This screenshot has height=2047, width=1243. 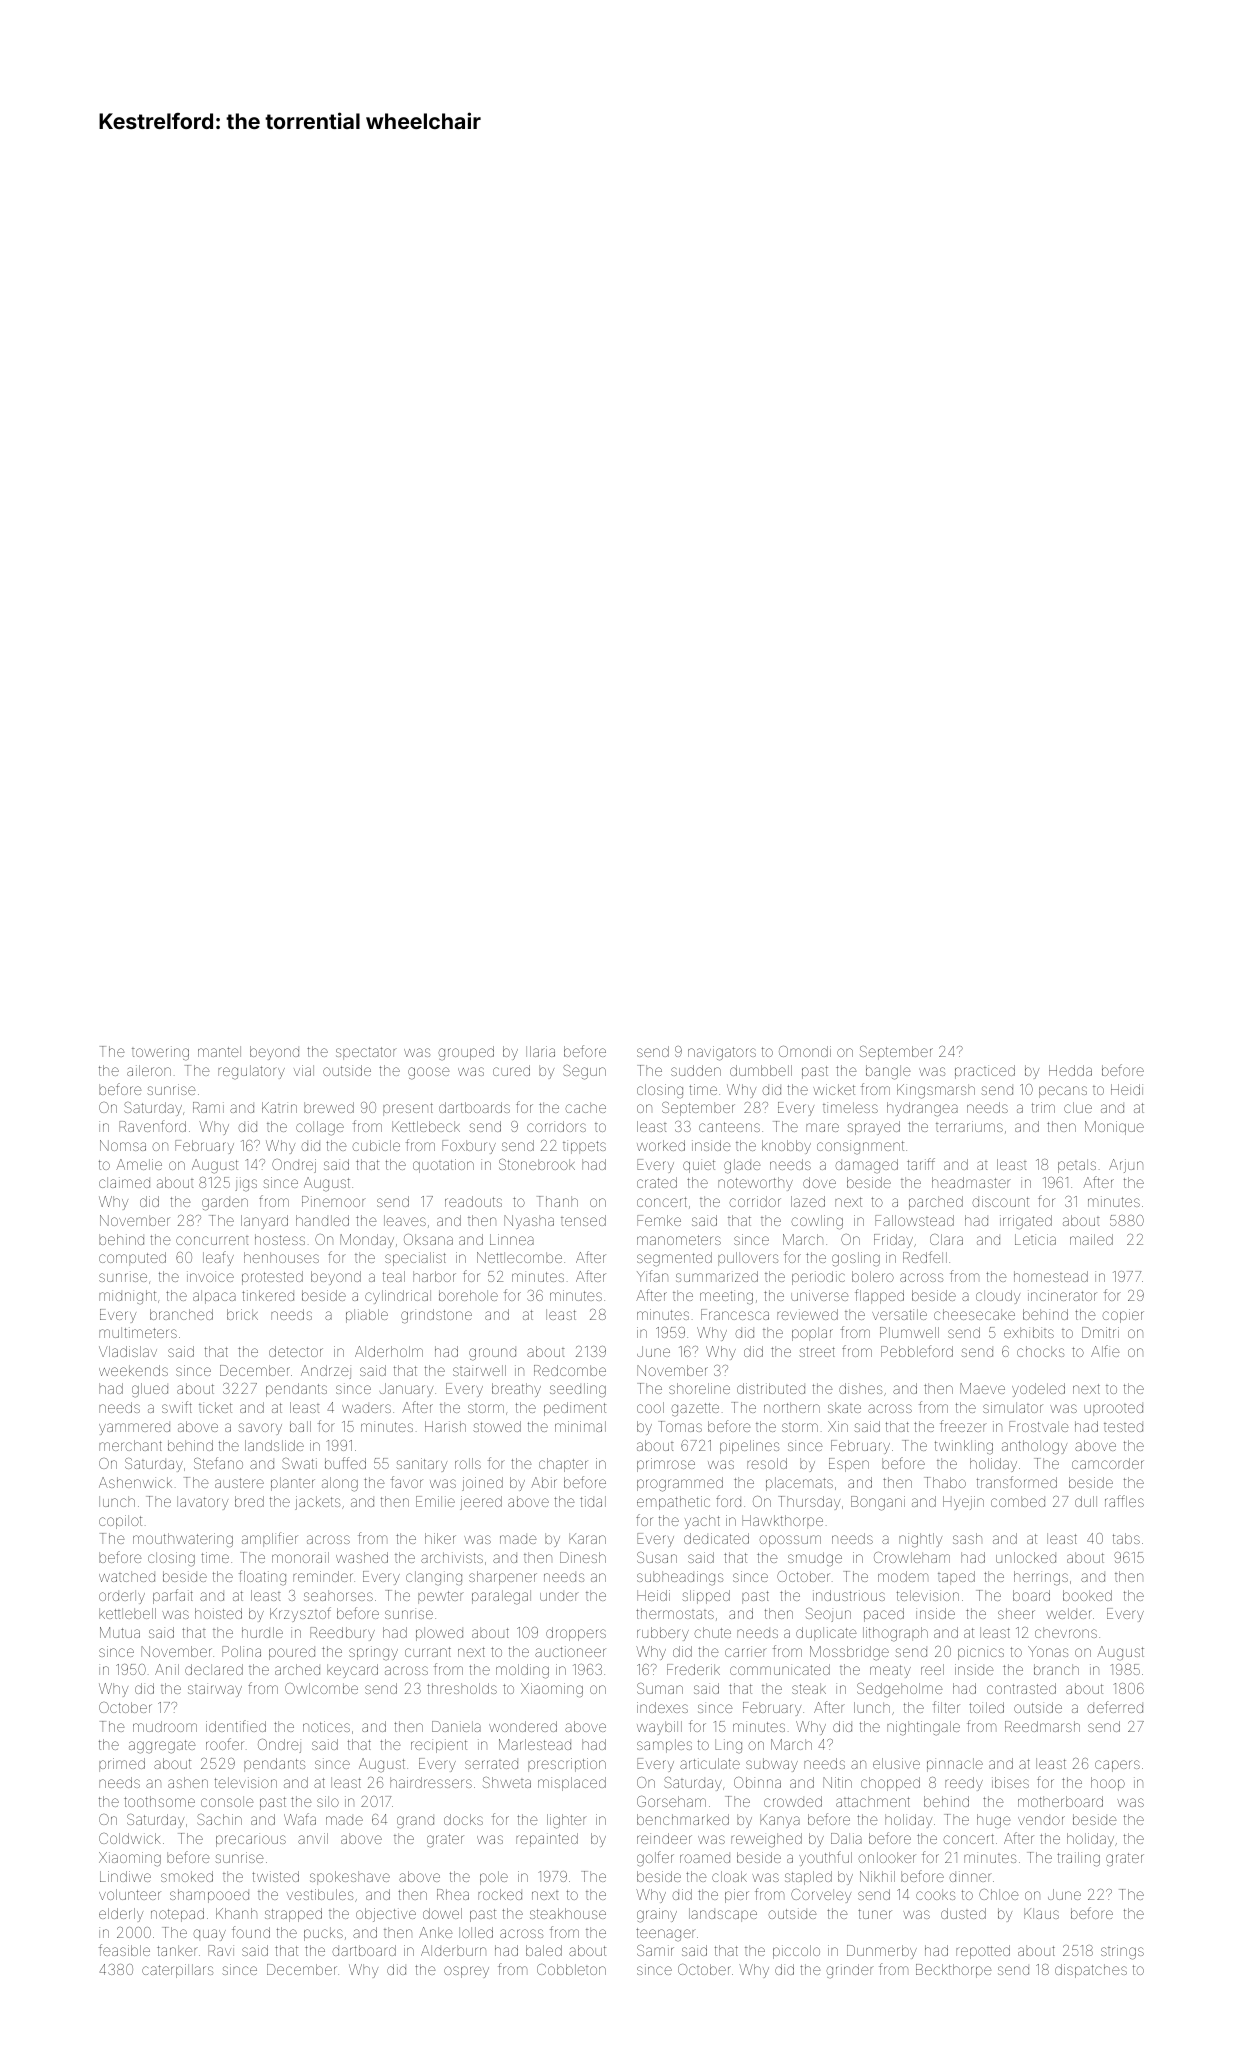 I want to click on Swati, so click(x=299, y=1463).
